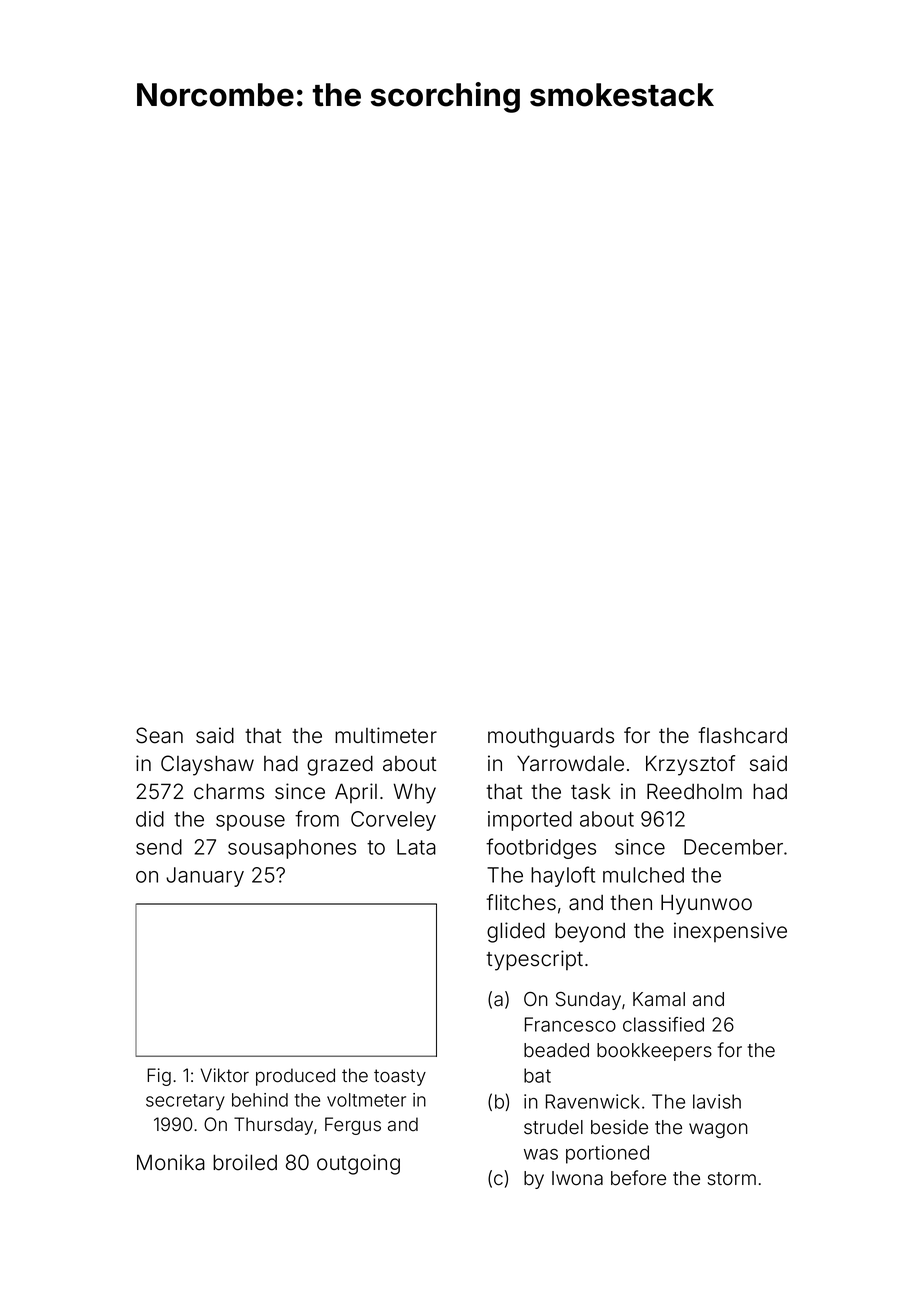 Image resolution: width=924 pixels, height=1311 pixels. I want to click on January, so click(205, 877).
